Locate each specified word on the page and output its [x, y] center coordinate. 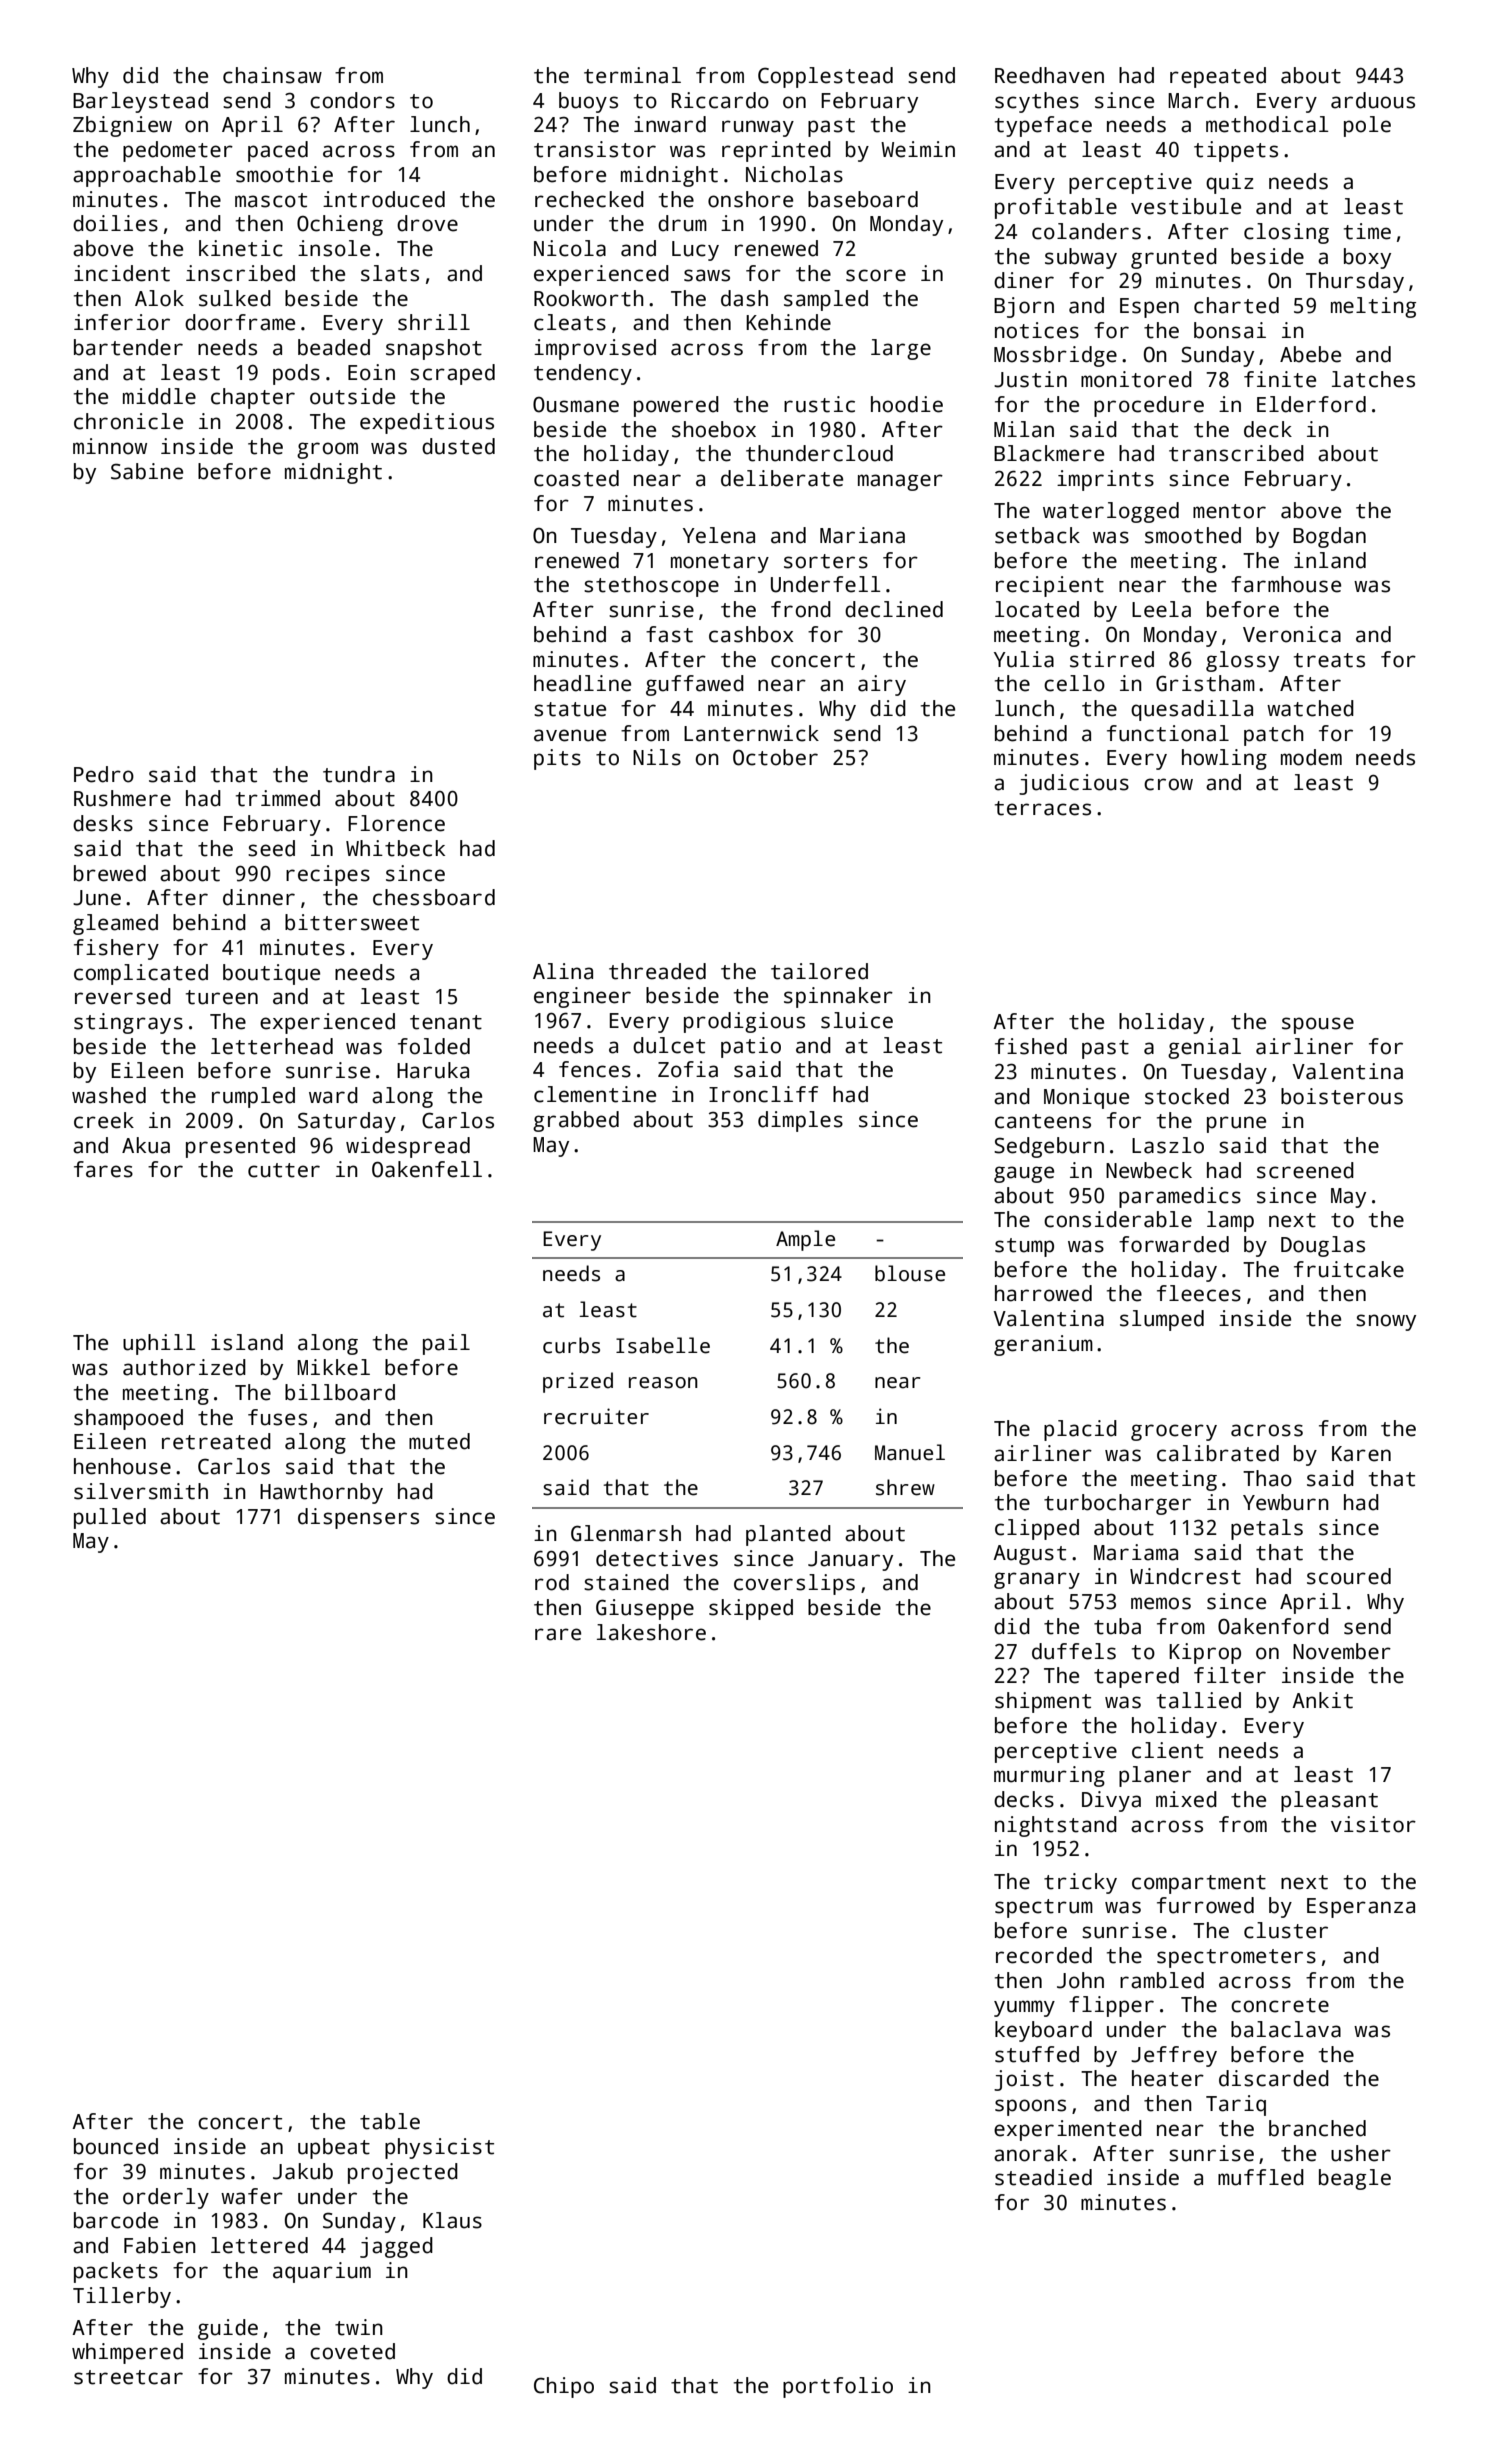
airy [882, 685]
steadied [1043, 2177]
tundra [359, 774]
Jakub [303, 2171]
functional [1168, 733]
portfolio [838, 2387]
